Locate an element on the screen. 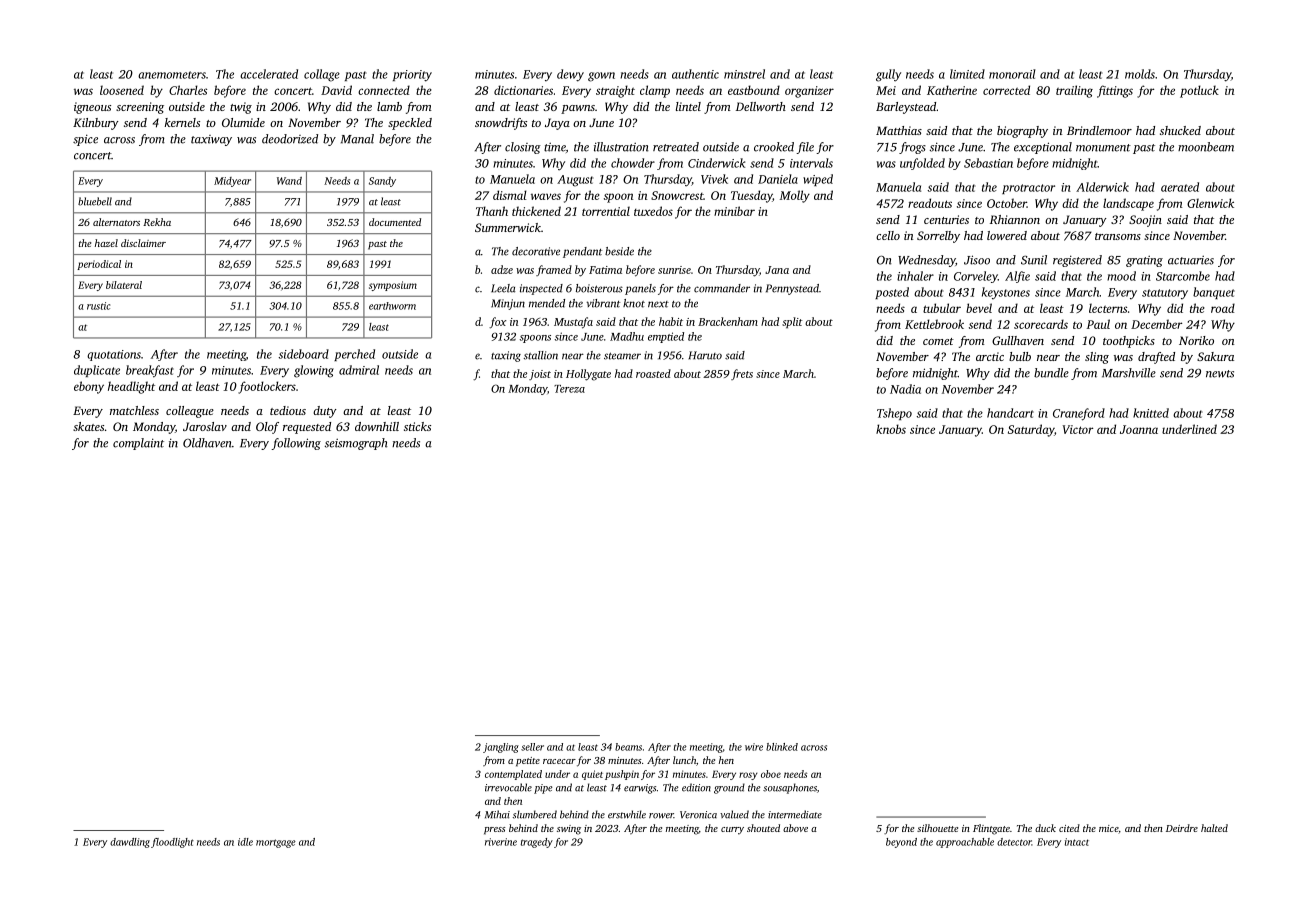 The width and height of the screenshot is (1308, 924). Victor is located at coordinates (1078, 429).
